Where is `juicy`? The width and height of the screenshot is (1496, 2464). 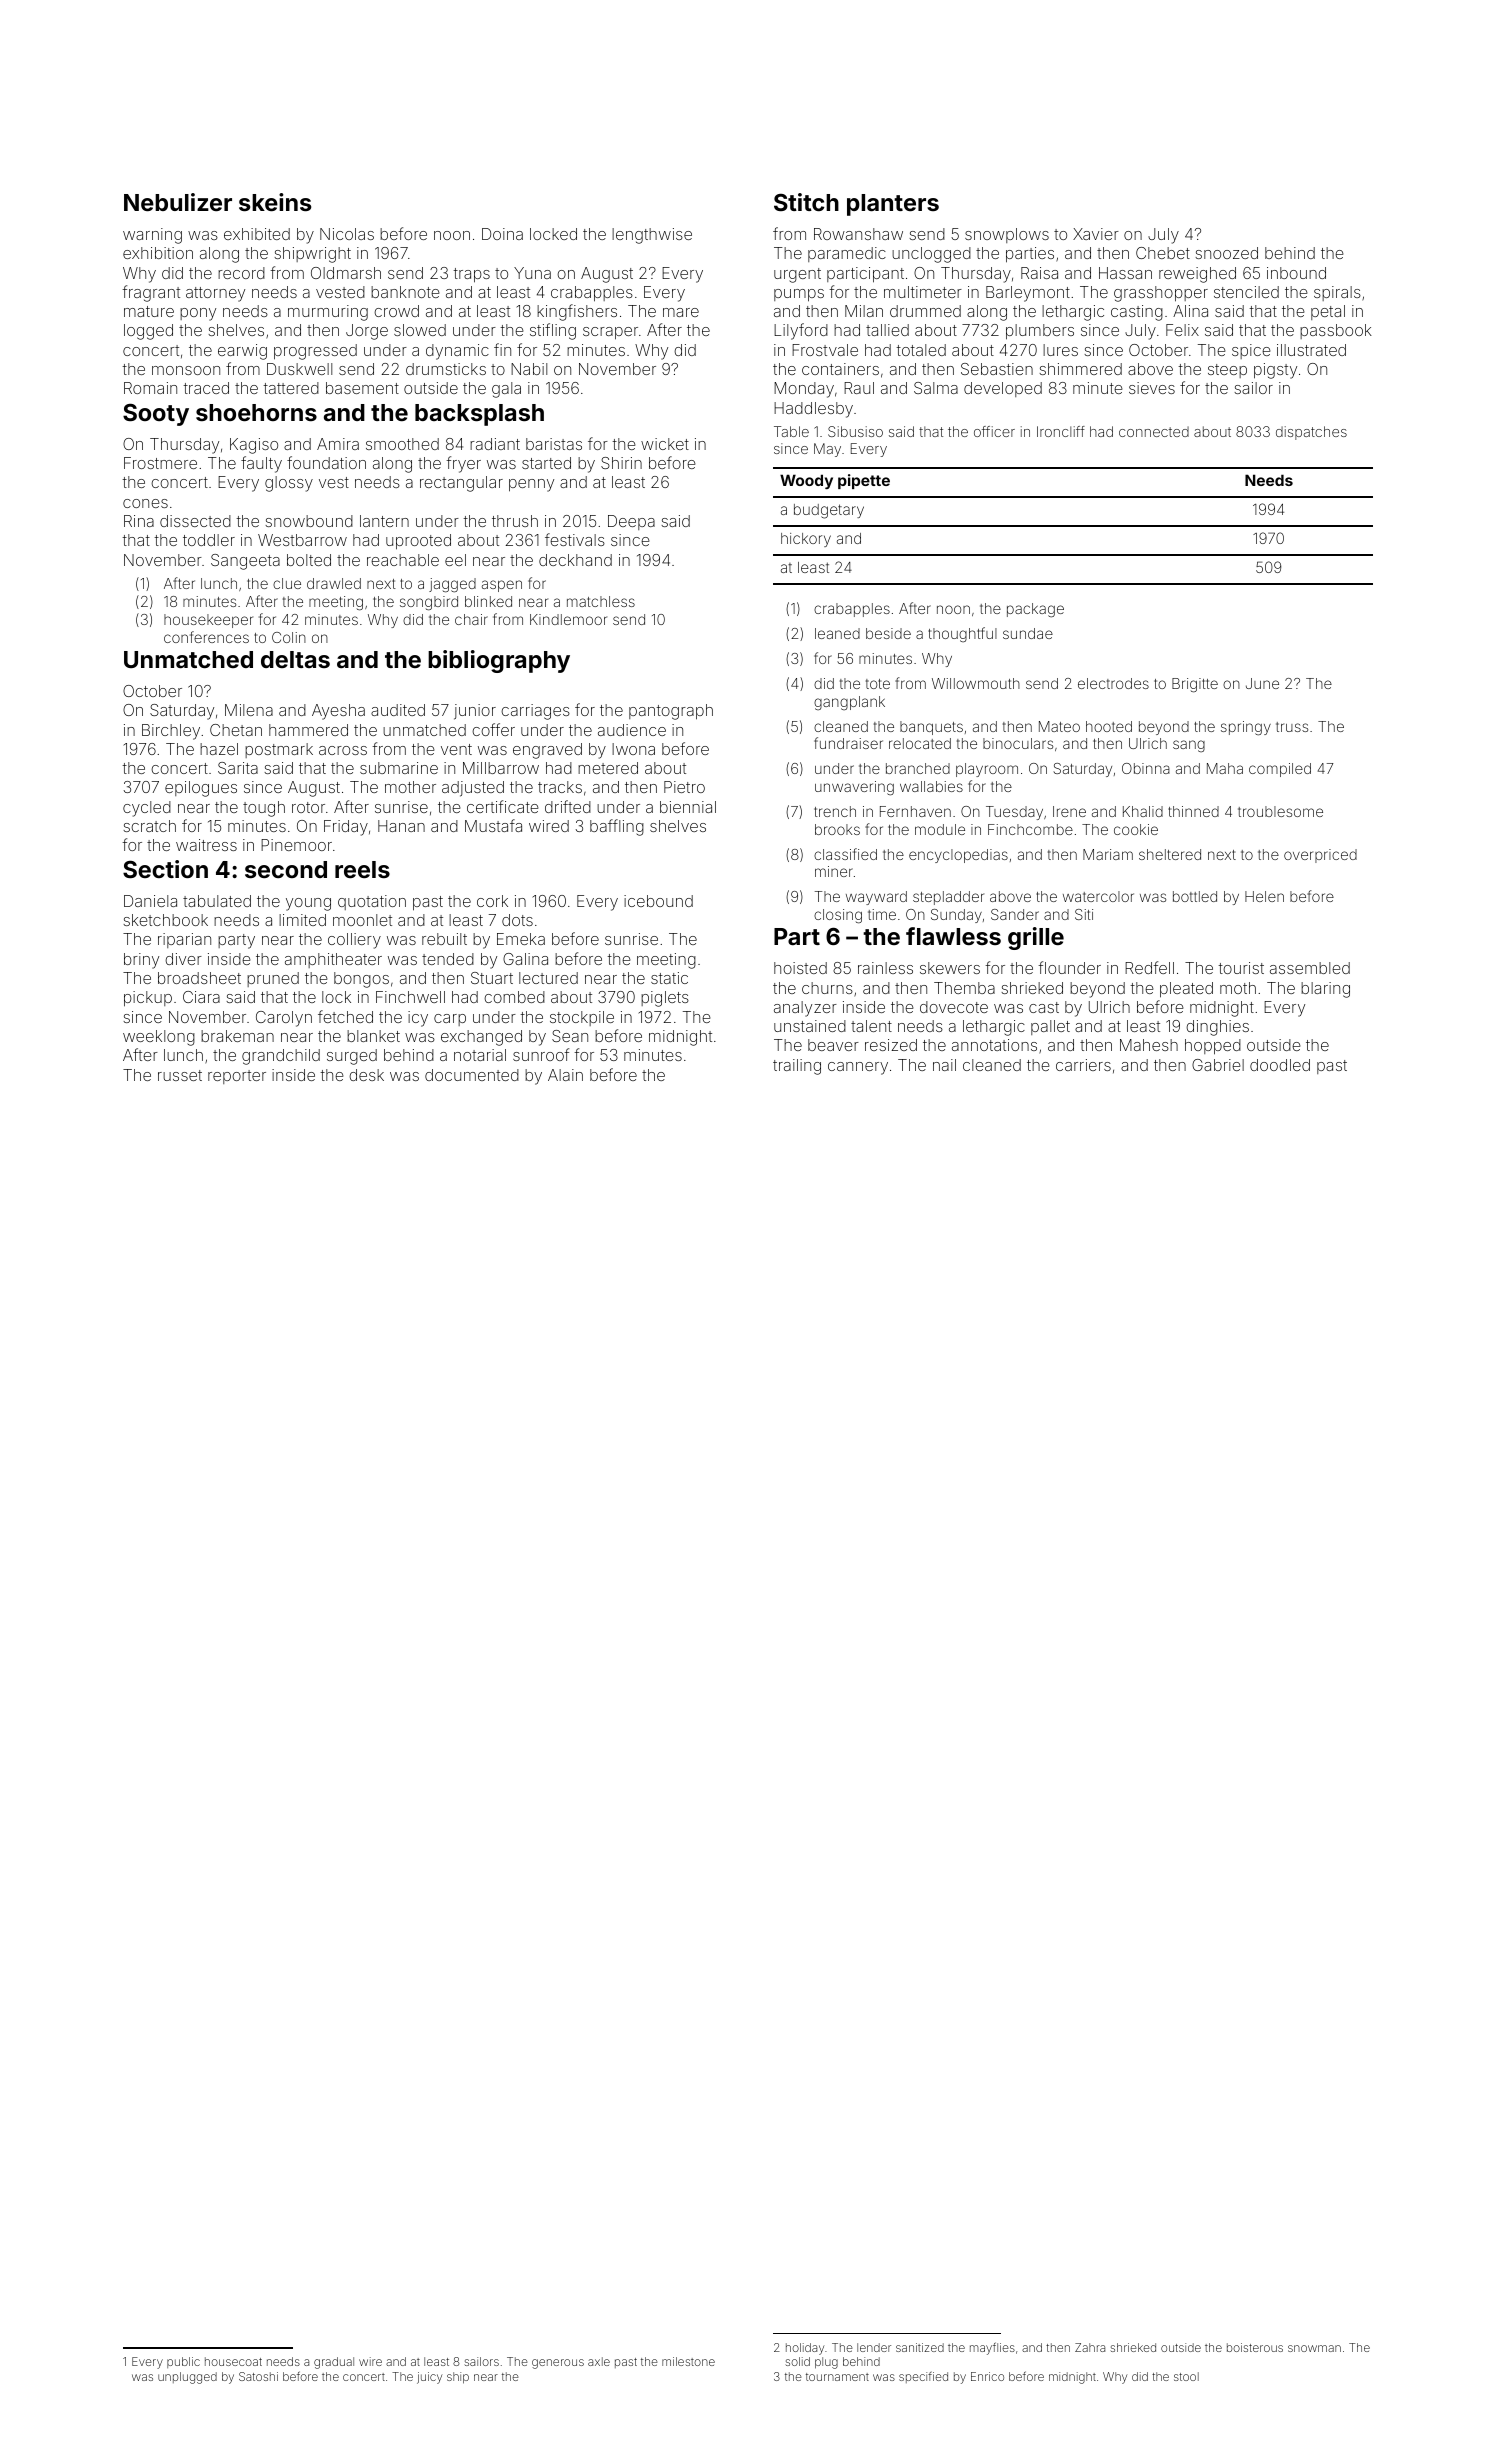
juicy is located at coordinates (429, 2378).
